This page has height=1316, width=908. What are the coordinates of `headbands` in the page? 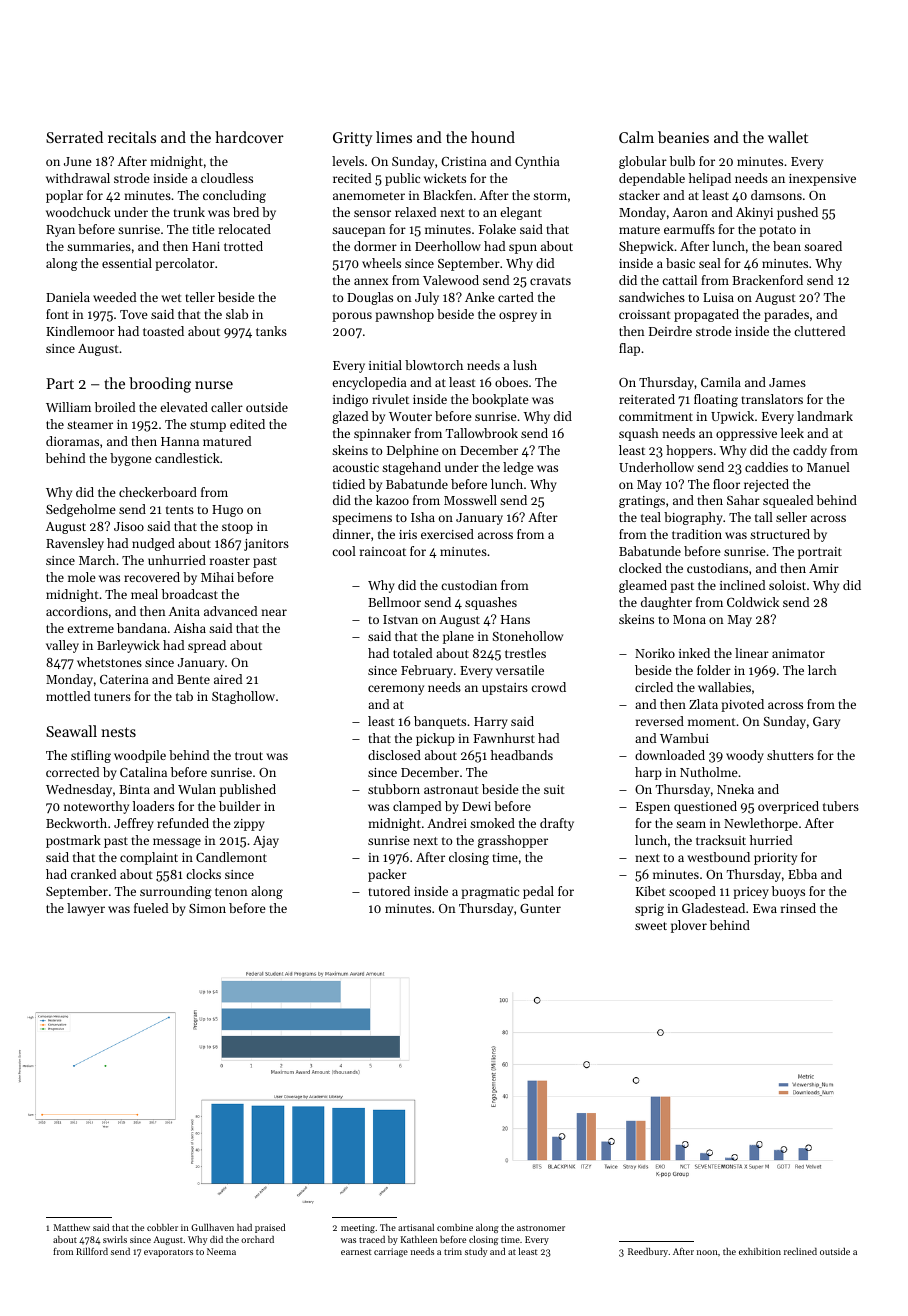 It's located at (522, 755).
